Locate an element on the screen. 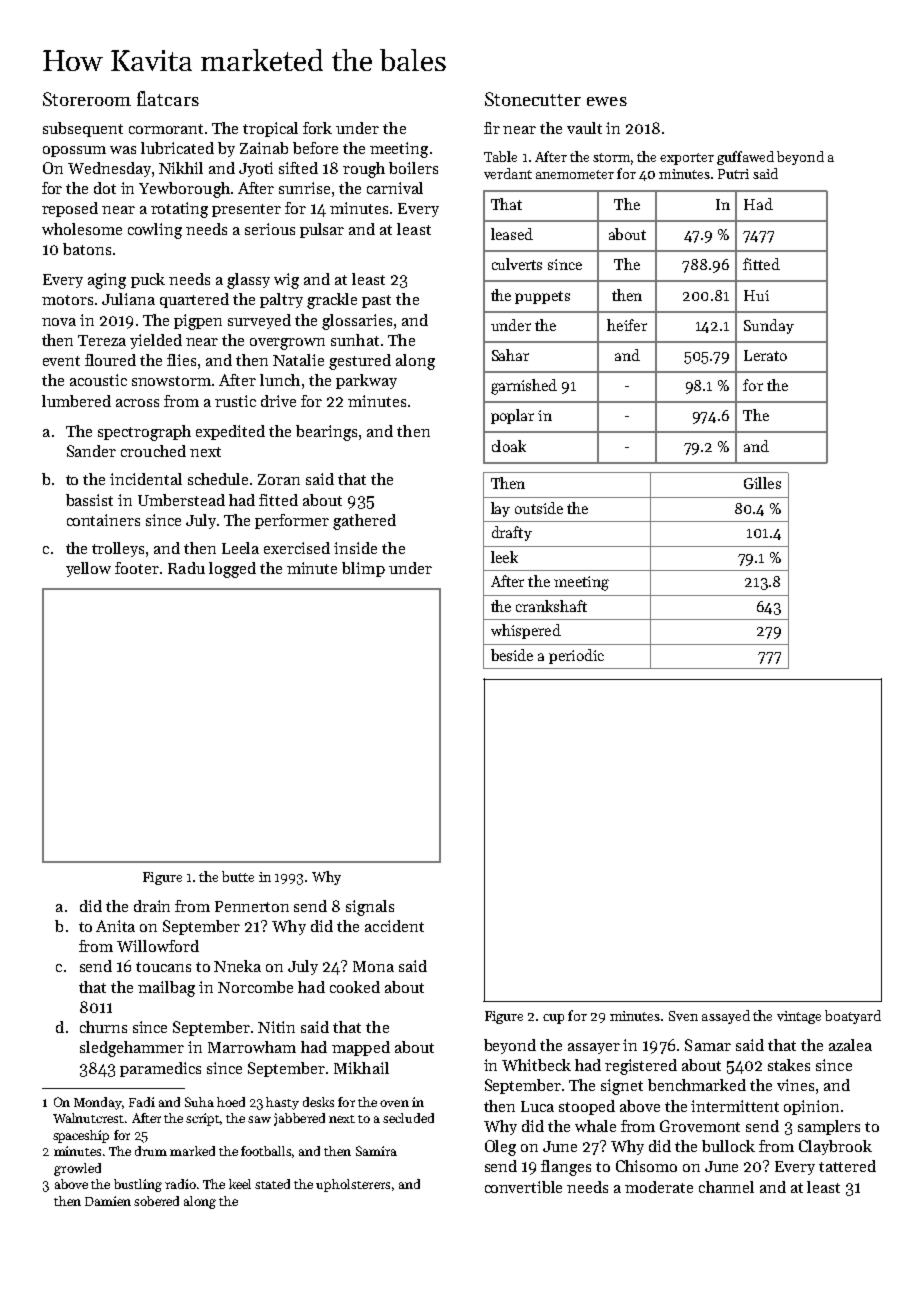 Image resolution: width=924 pixels, height=1308 pixels. stated is located at coordinates (272, 1184).
